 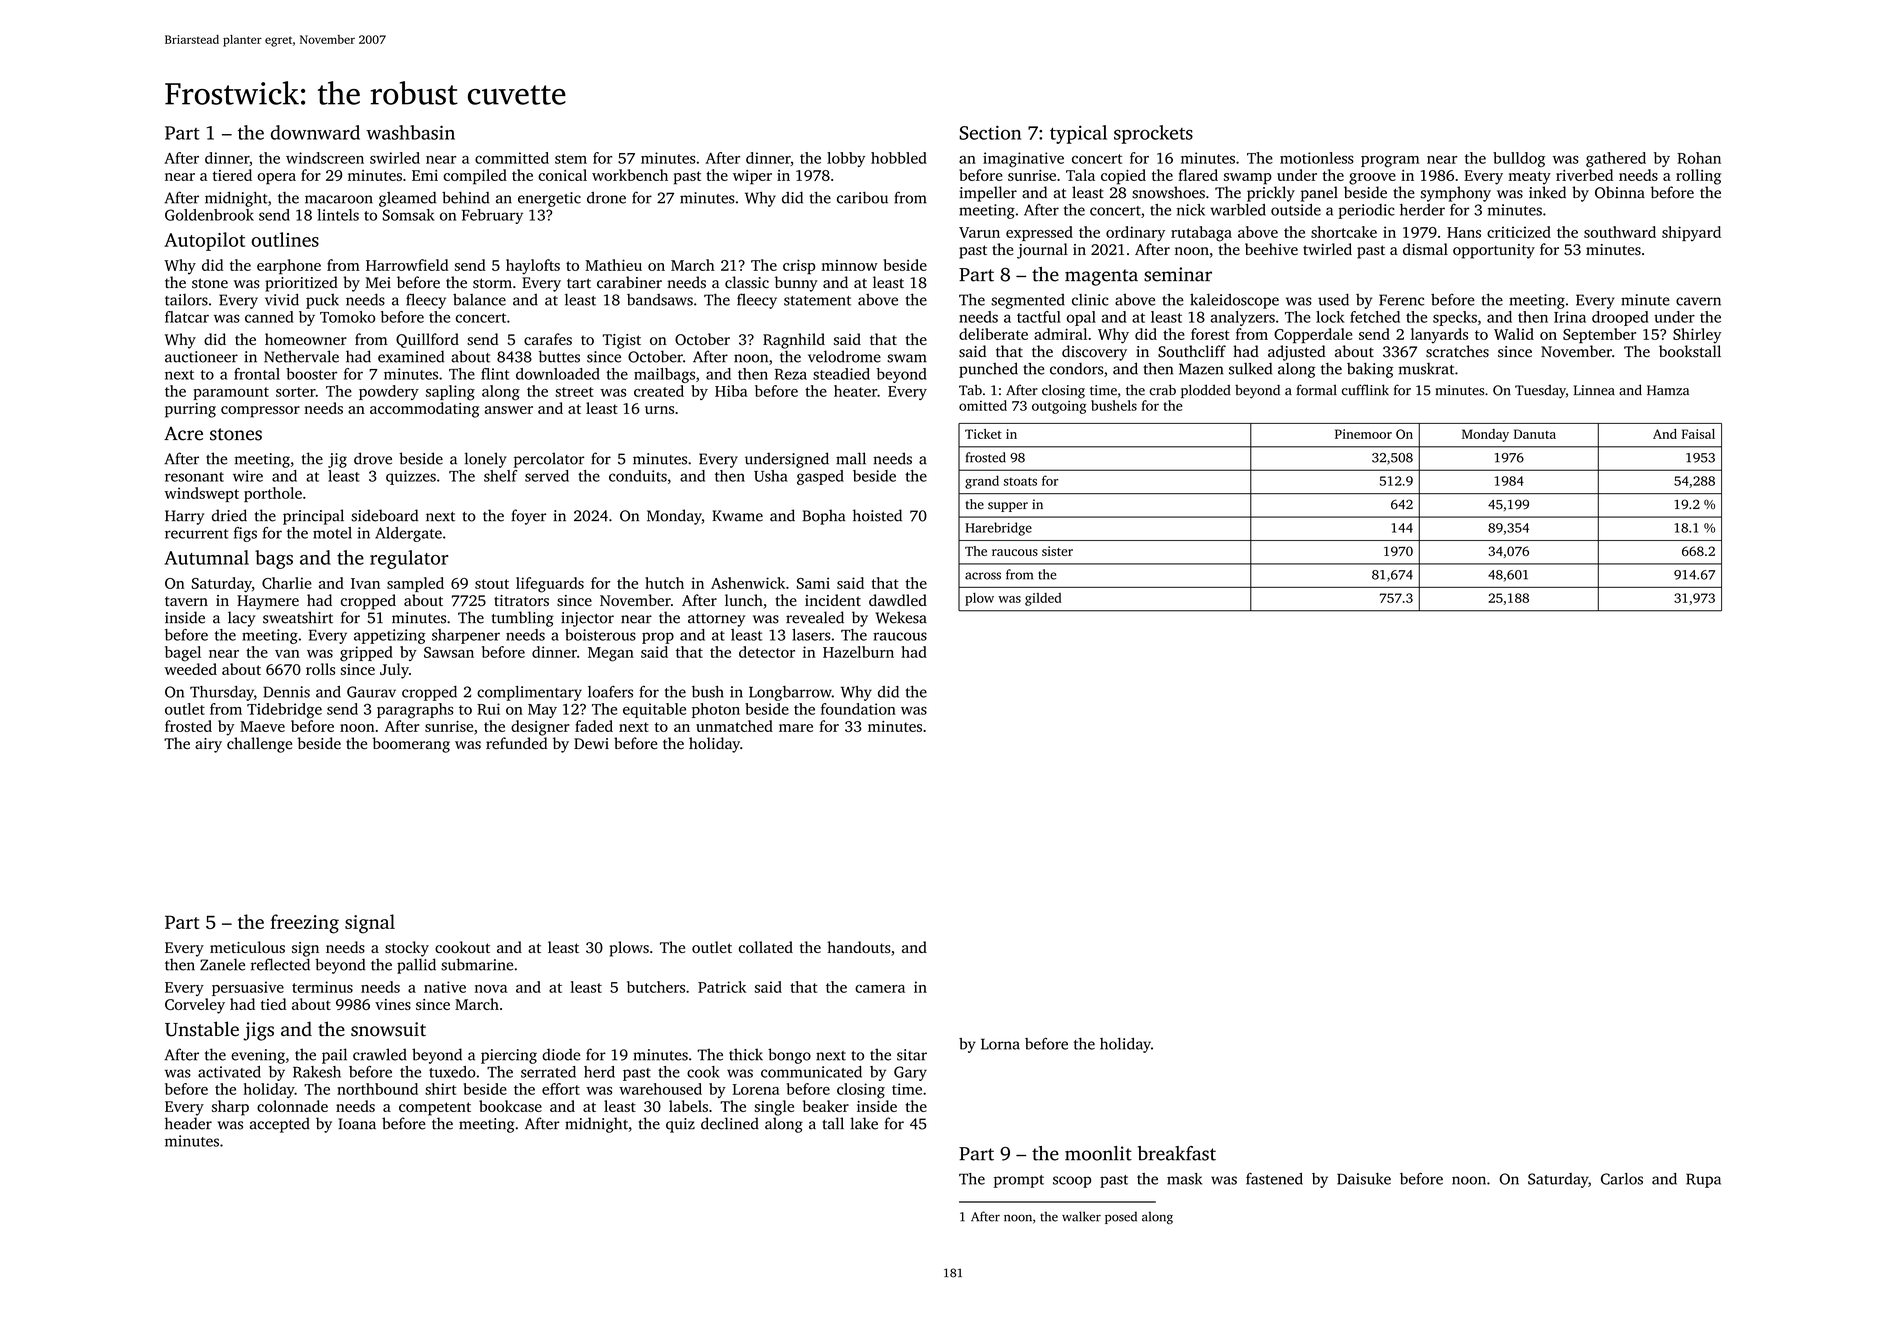 I want to click on Rupa, so click(x=1703, y=1180).
